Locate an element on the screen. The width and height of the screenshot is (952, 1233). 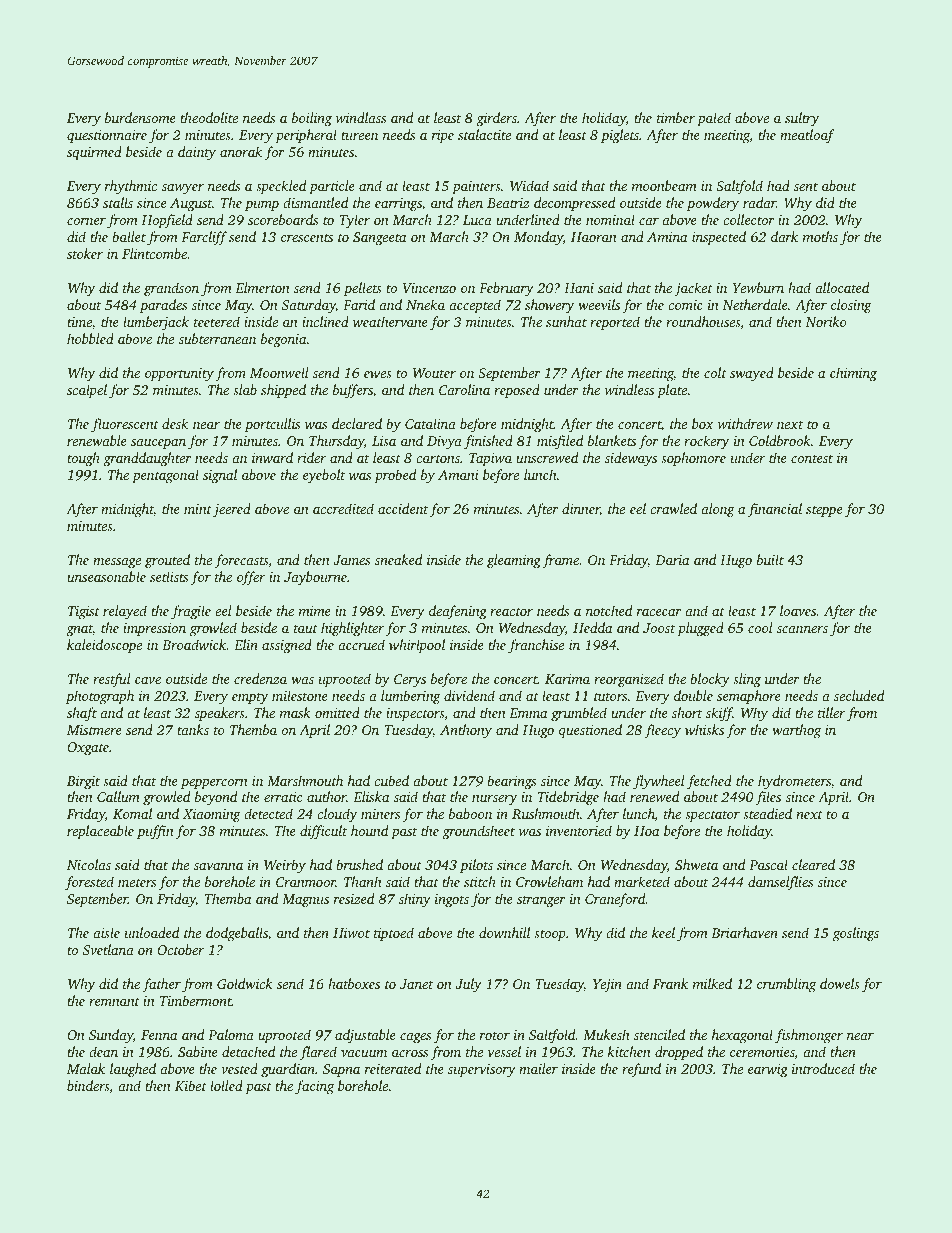
laughed is located at coordinates (133, 1070).
